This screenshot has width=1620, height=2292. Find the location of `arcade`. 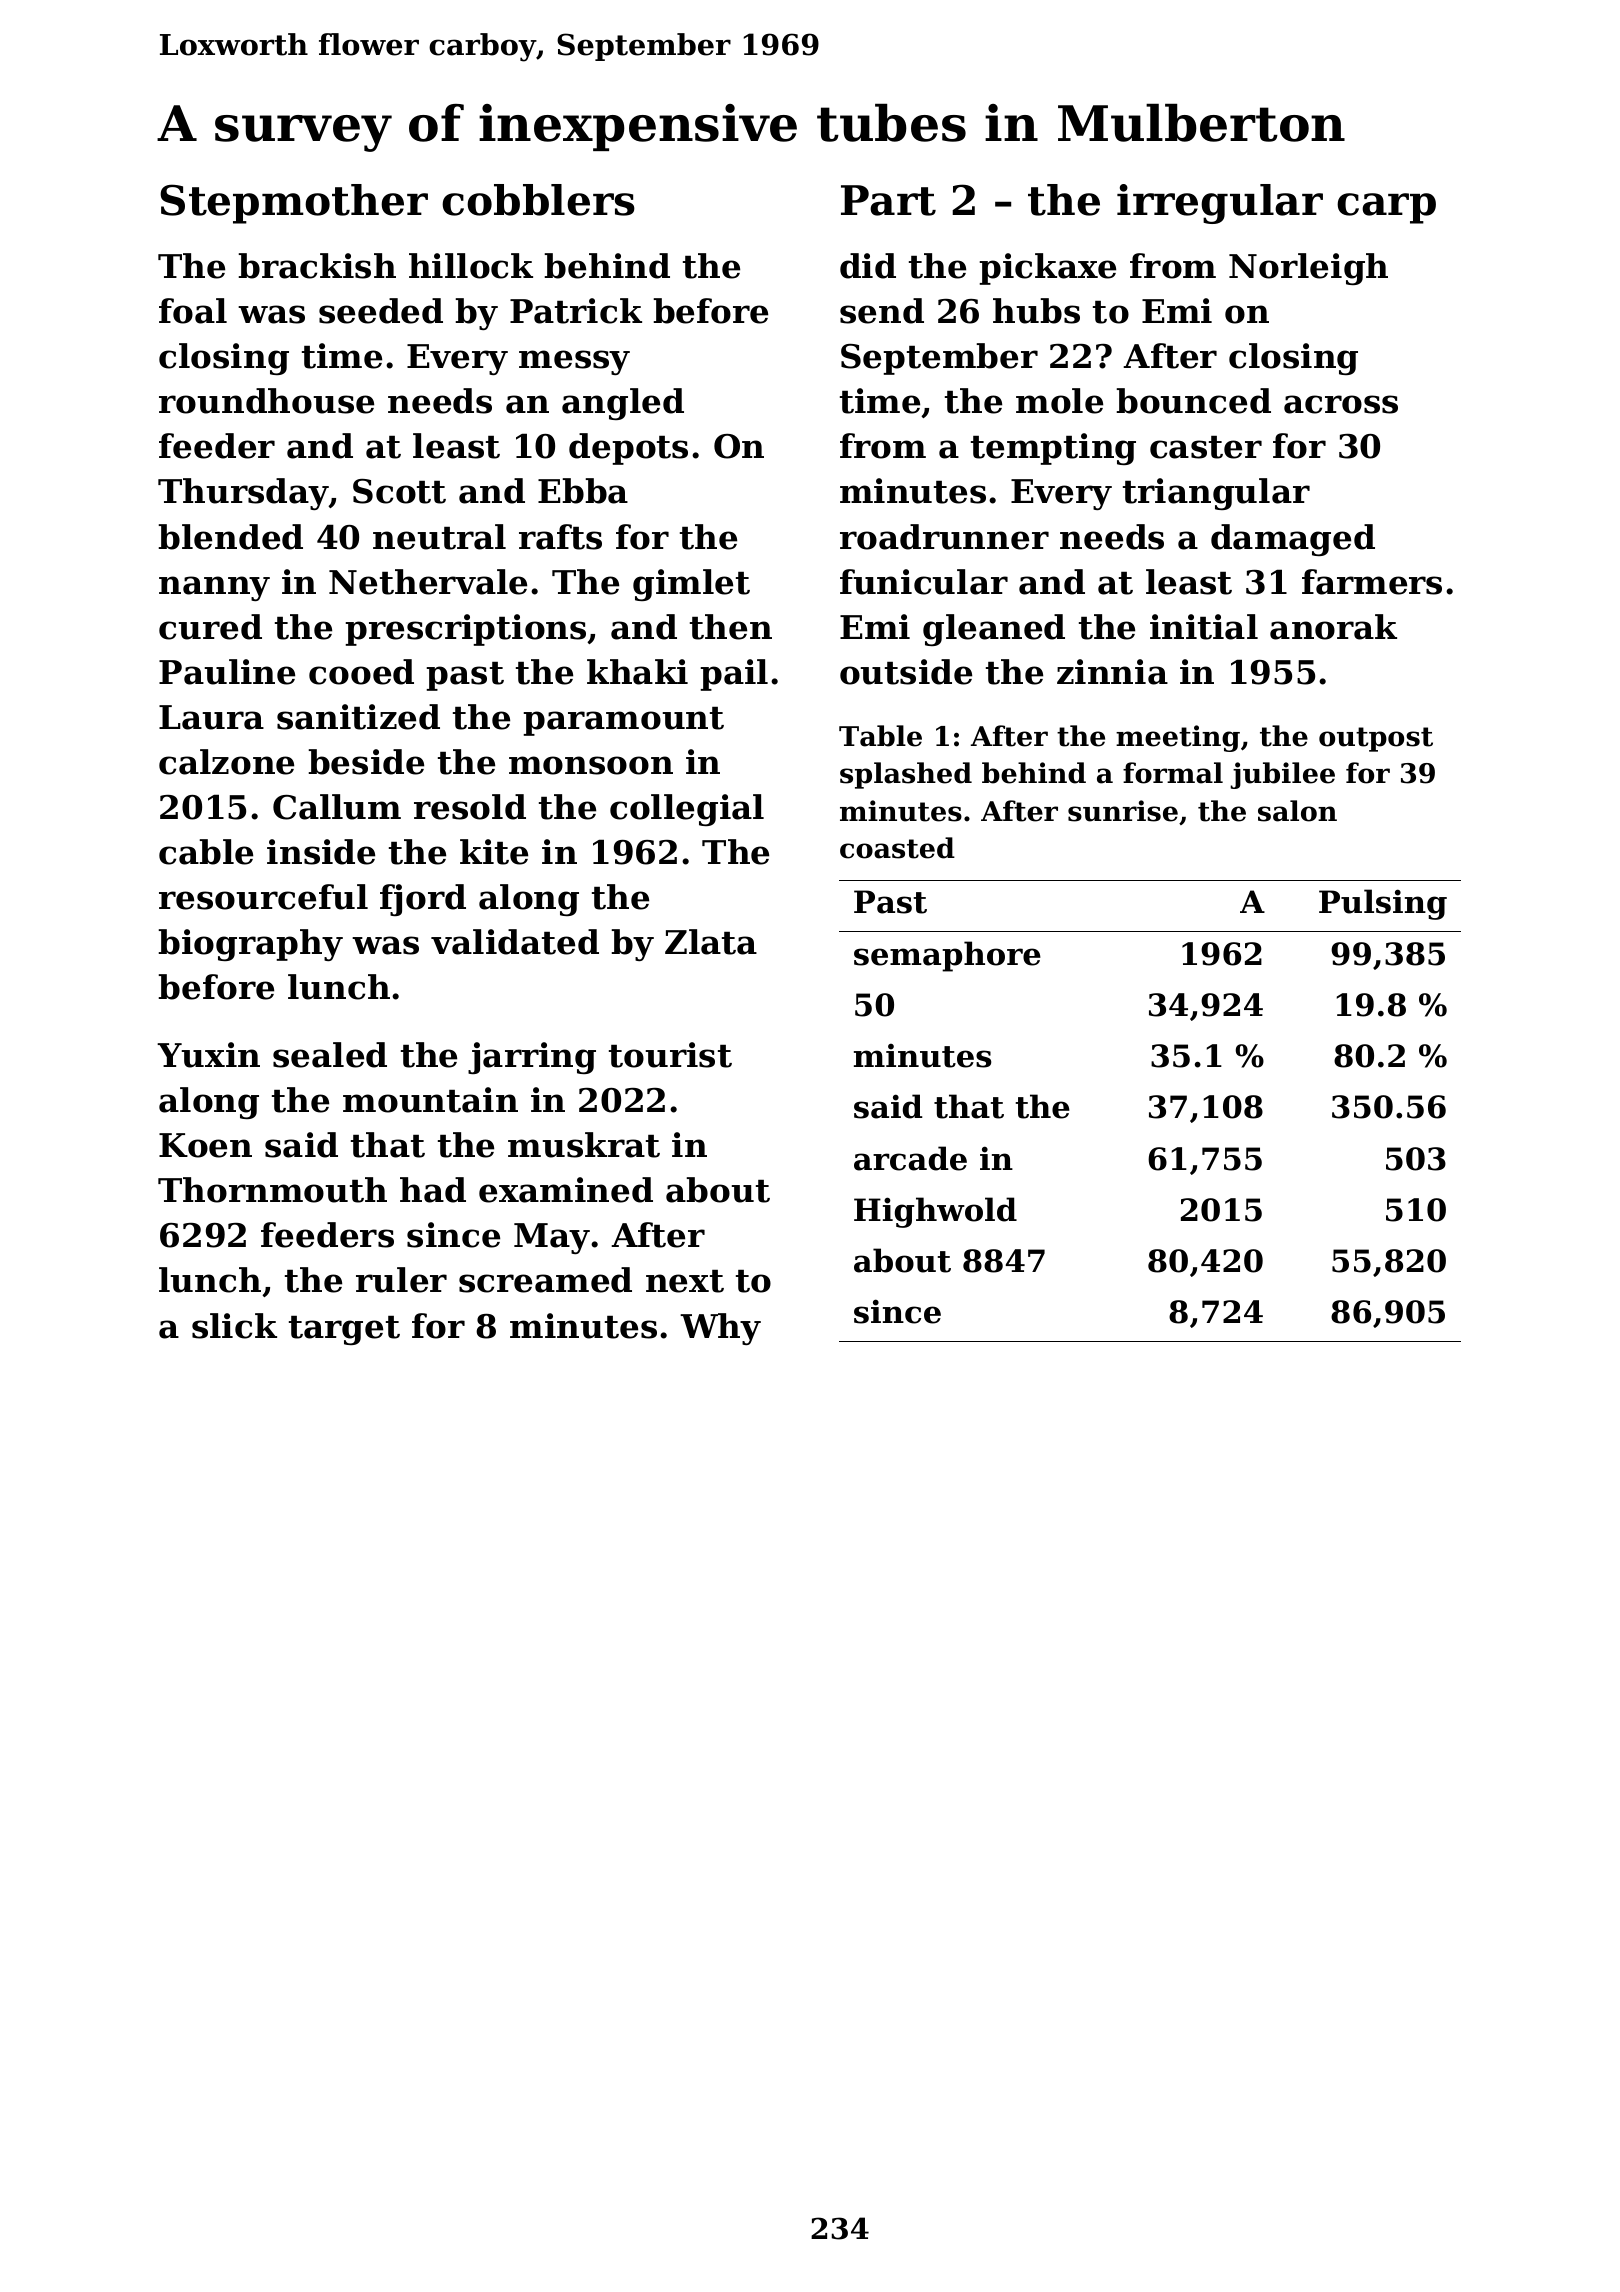

arcade is located at coordinates (910, 1158).
